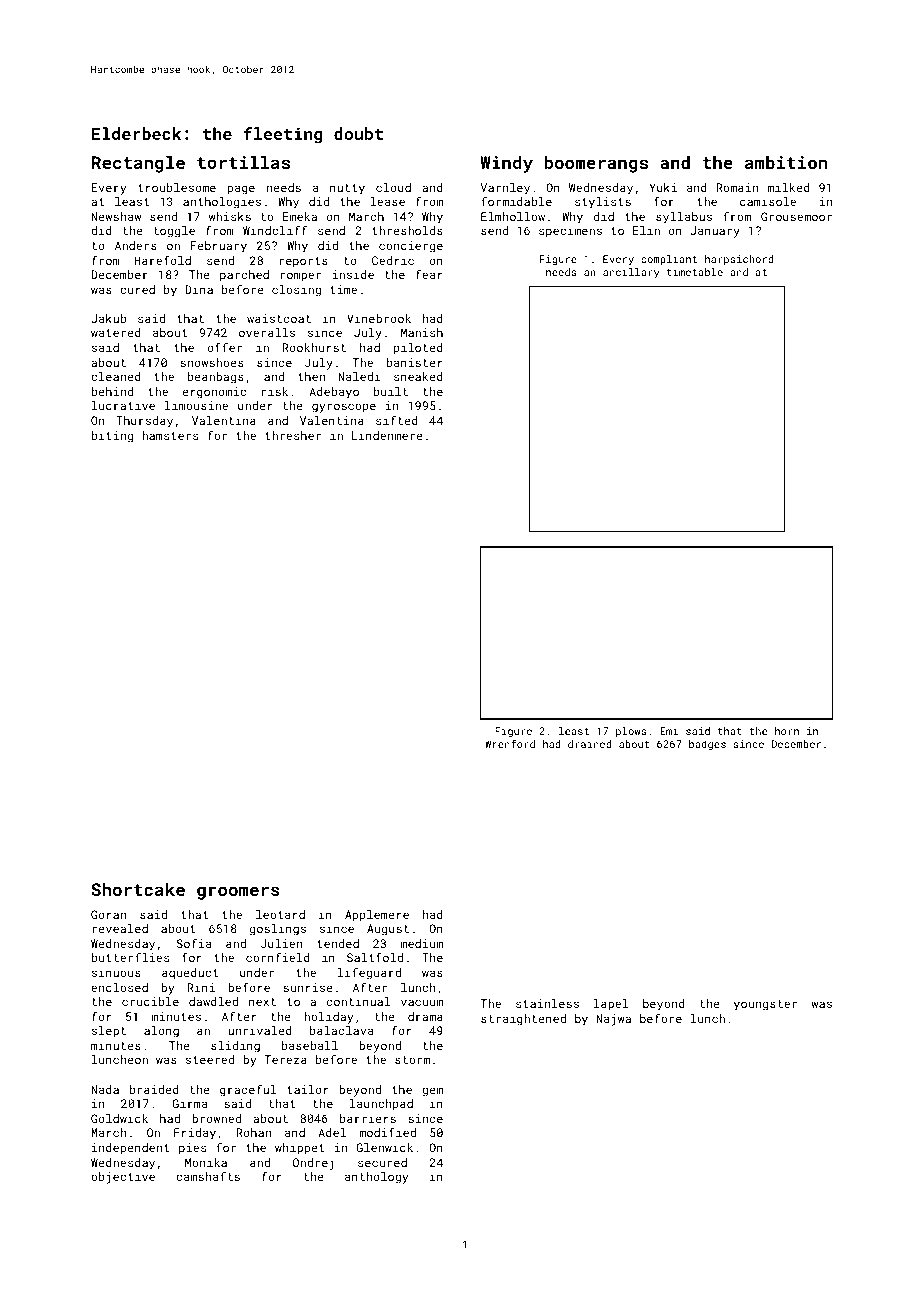 The height and width of the image is (1314, 924). What do you see at coordinates (387, 435) in the image?
I see `Lindenmere` at bounding box center [387, 435].
